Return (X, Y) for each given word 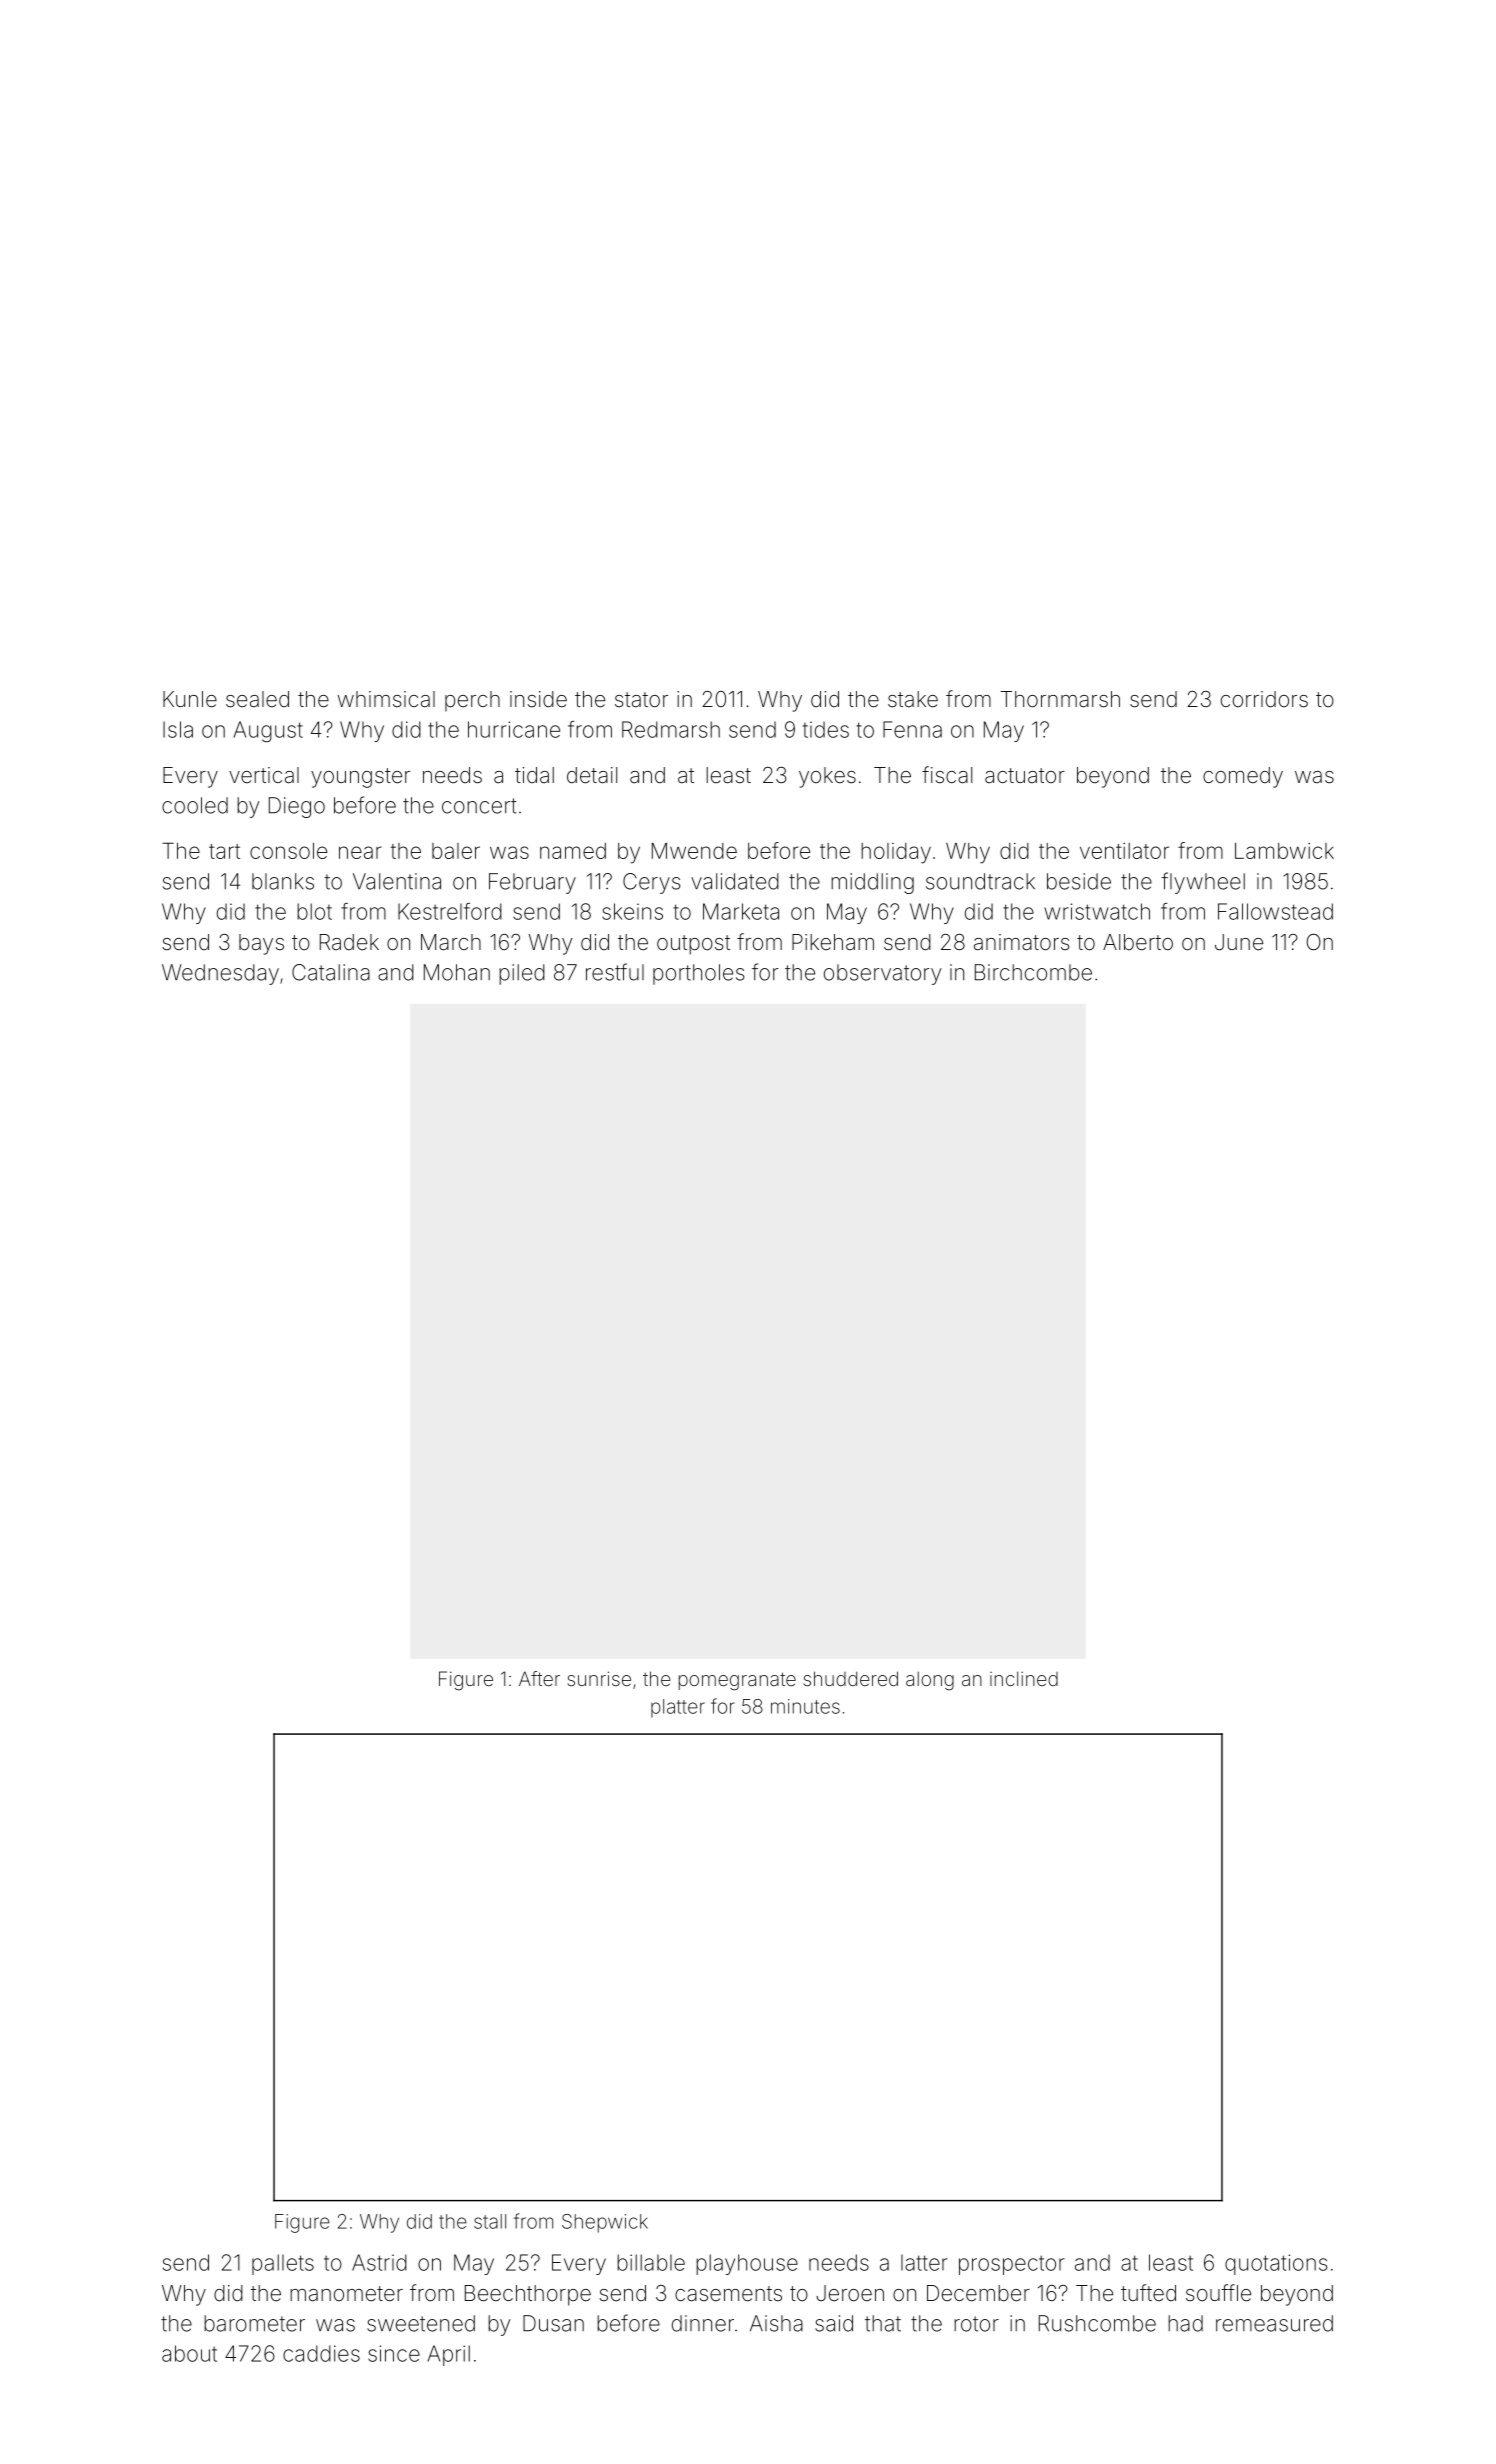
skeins (632, 911)
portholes (698, 974)
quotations (1276, 2264)
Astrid (379, 2262)
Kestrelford (450, 911)
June (1239, 942)
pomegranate (737, 1681)
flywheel (1203, 883)
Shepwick (605, 2223)
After (539, 1678)
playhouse (747, 2264)
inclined (1024, 1678)
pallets (283, 2264)
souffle (1218, 2293)
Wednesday (220, 974)
